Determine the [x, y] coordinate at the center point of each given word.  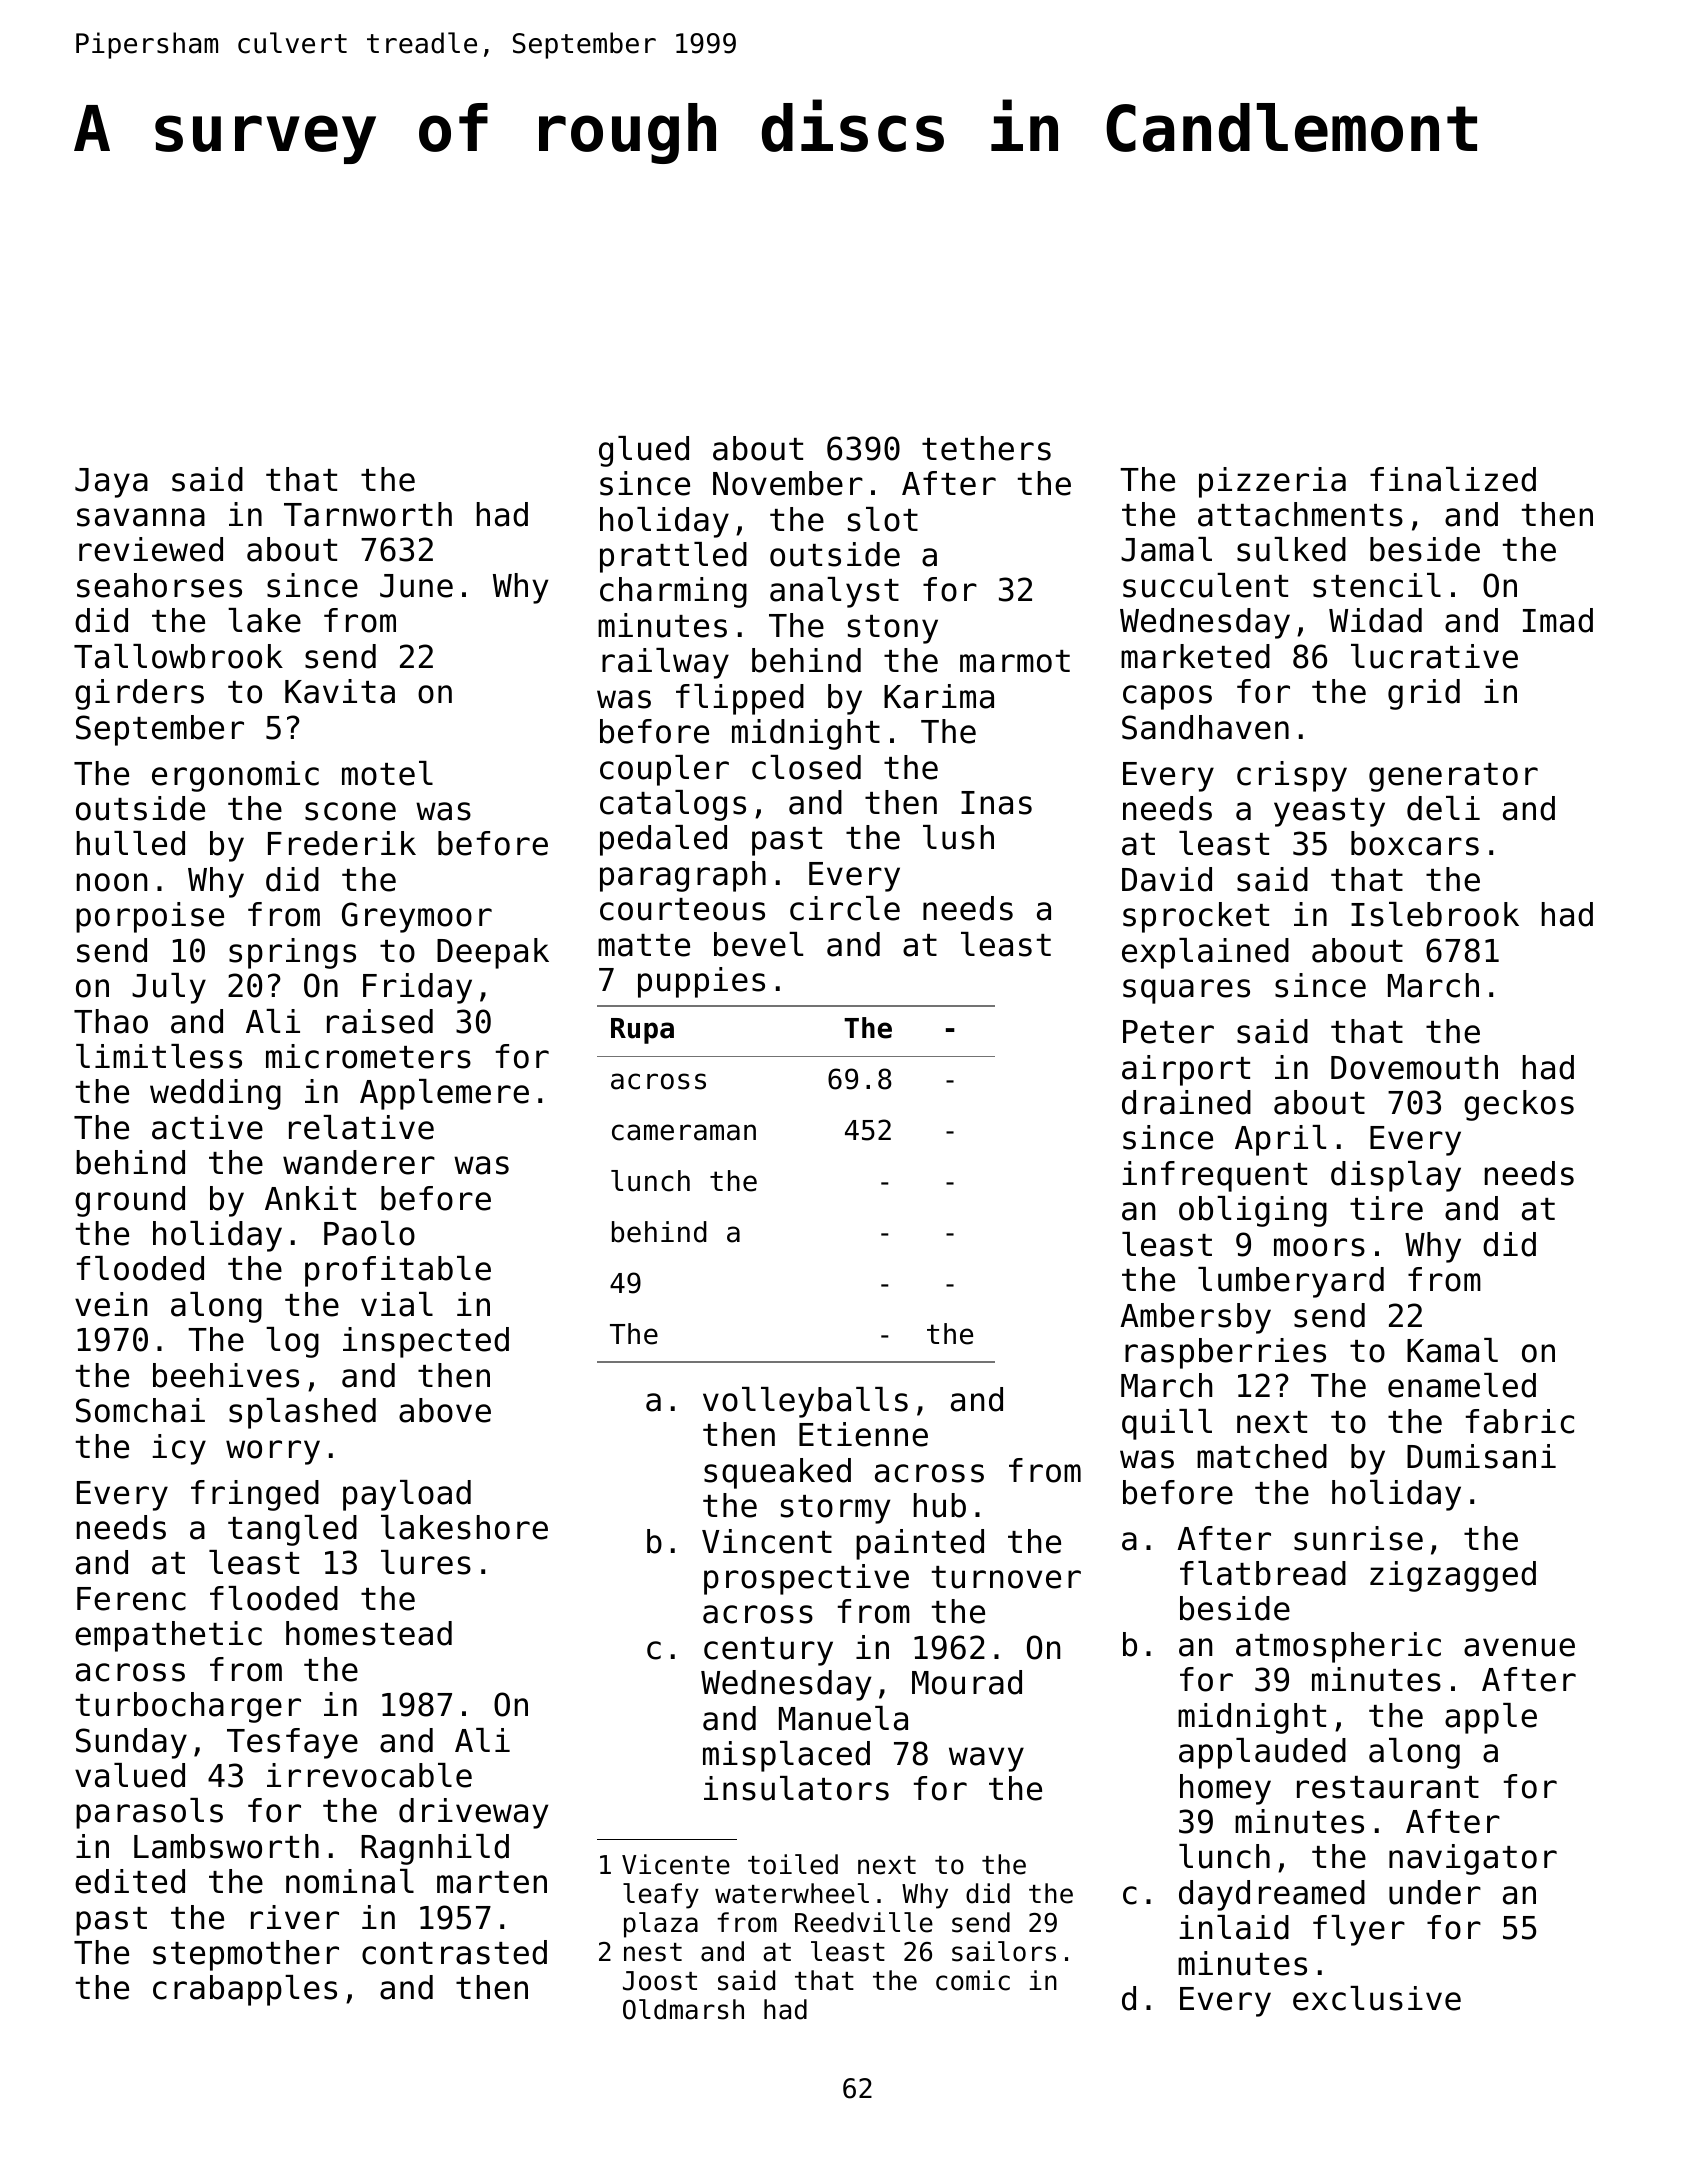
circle [845, 908]
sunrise [1358, 1538]
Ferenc [131, 1599]
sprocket [1196, 917]
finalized [1453, 479]
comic [973, 1980]
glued [644, 451]
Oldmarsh [683, 2009]
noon [112, 882]
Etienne [863, 1434]
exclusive [1377, 1998]
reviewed [151, 549]
